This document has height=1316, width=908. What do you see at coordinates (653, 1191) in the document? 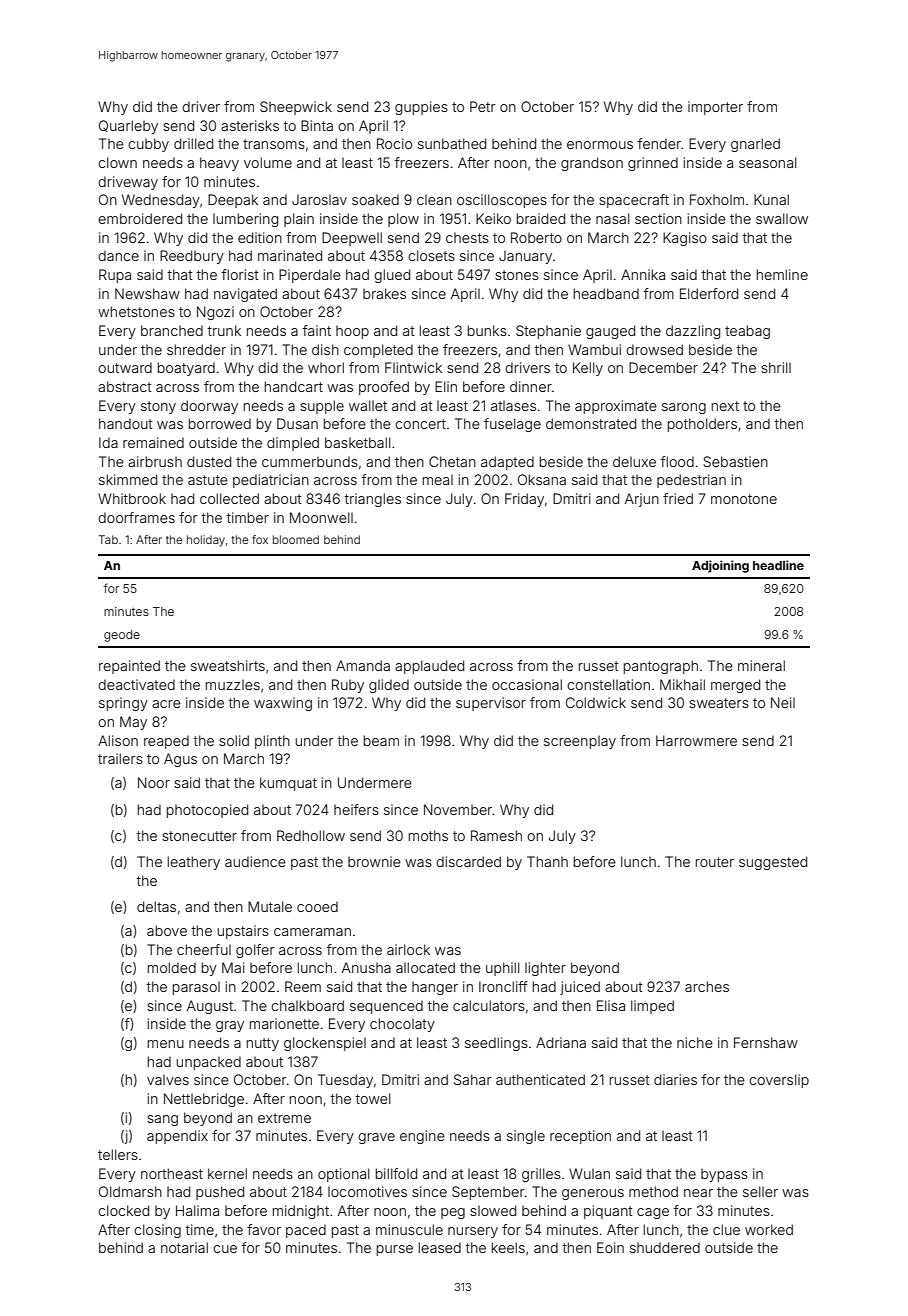
I see `method` at bounding box center [653, 1191].
